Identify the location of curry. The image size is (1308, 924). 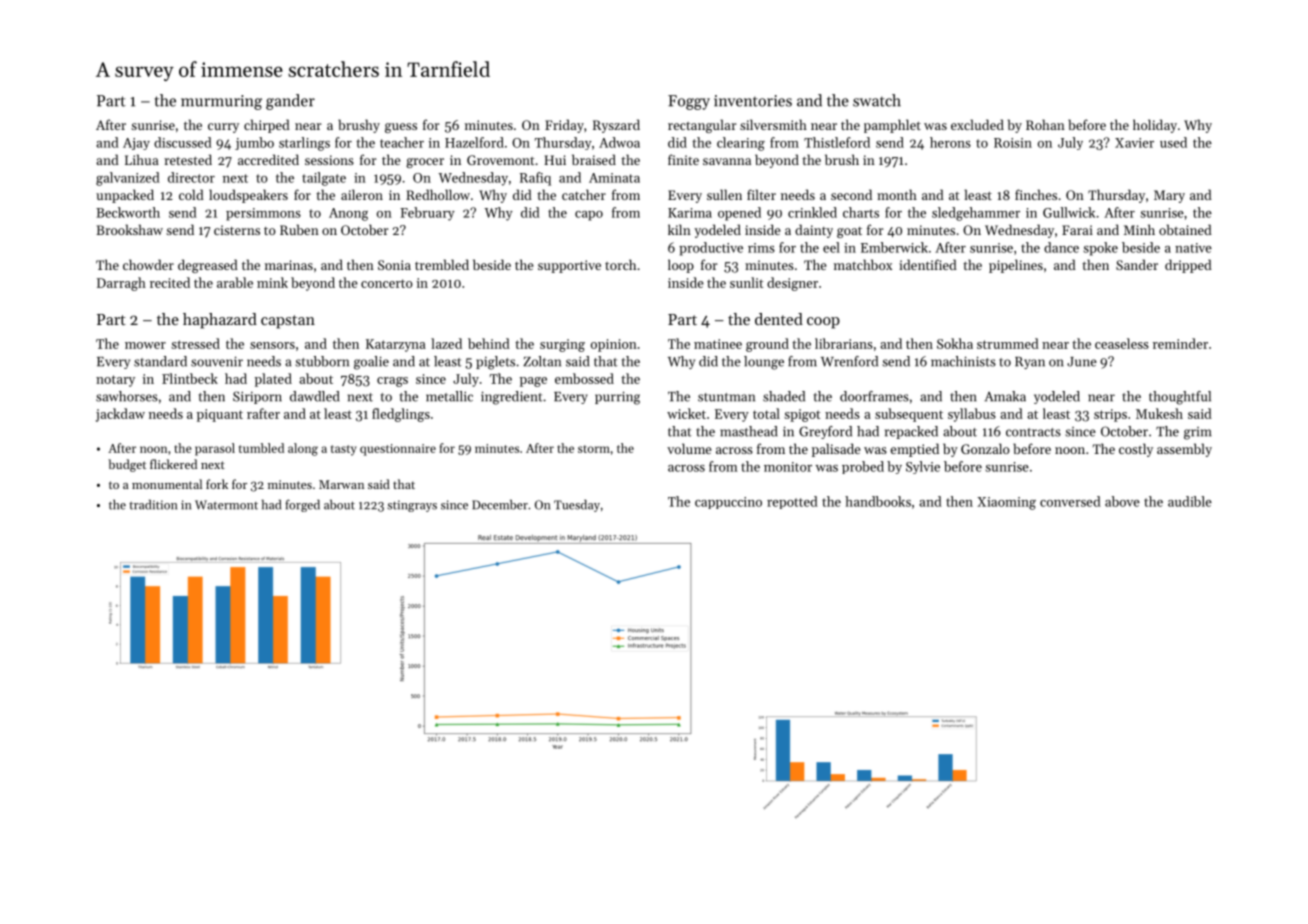
(223, 128).
